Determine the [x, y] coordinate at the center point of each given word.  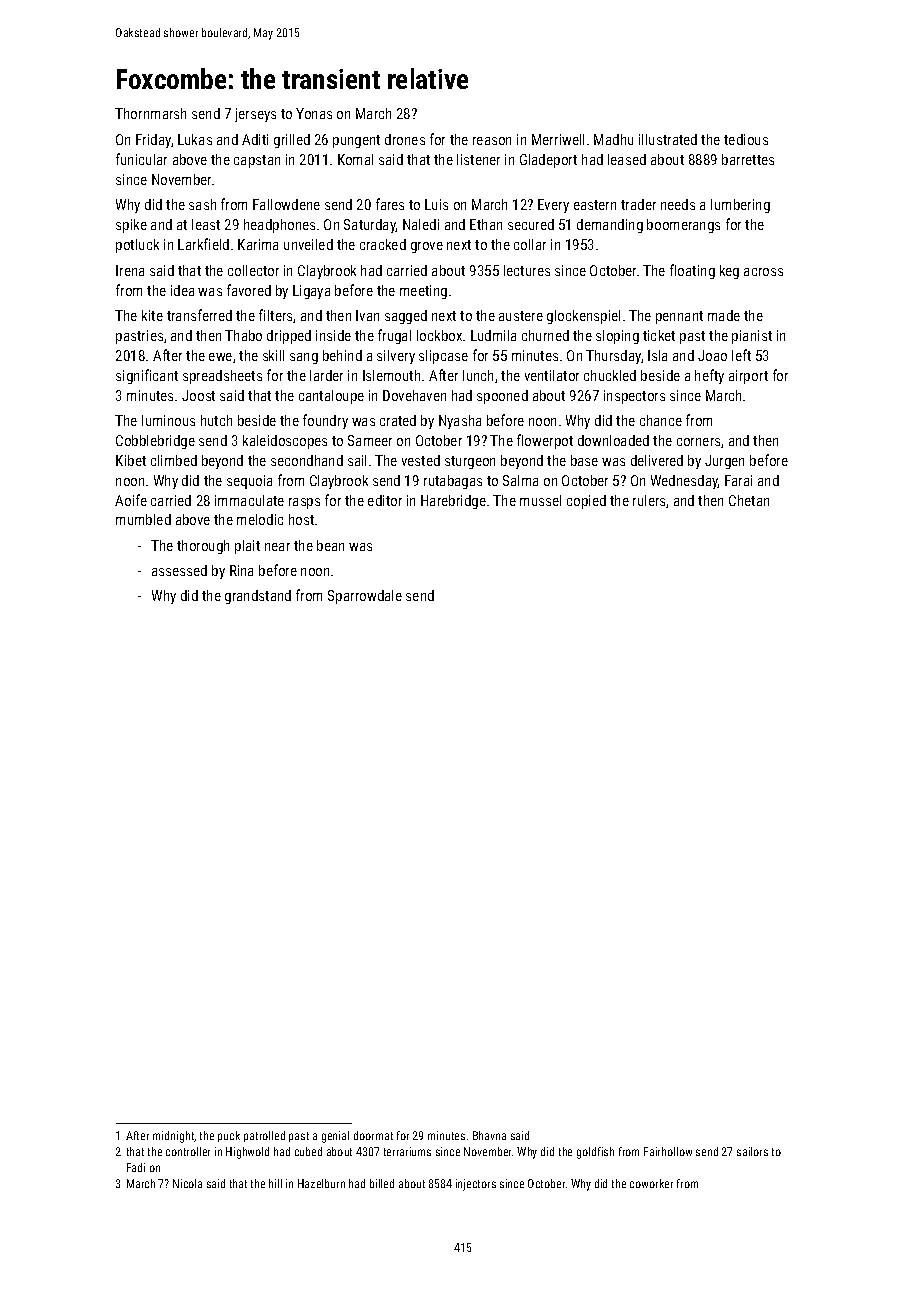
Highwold [247, 1153]
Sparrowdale [365, 597]
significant [147, 376]
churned [545, 335]
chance [661, 420]
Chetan [749, 500]
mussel [540, 500]
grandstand [258, 597]
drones [405, 139]
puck [229, 1136]
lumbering [740, 206]
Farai [738, 480]
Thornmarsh [150, 113]
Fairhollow [668, 1151]
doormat [373, 1135]
